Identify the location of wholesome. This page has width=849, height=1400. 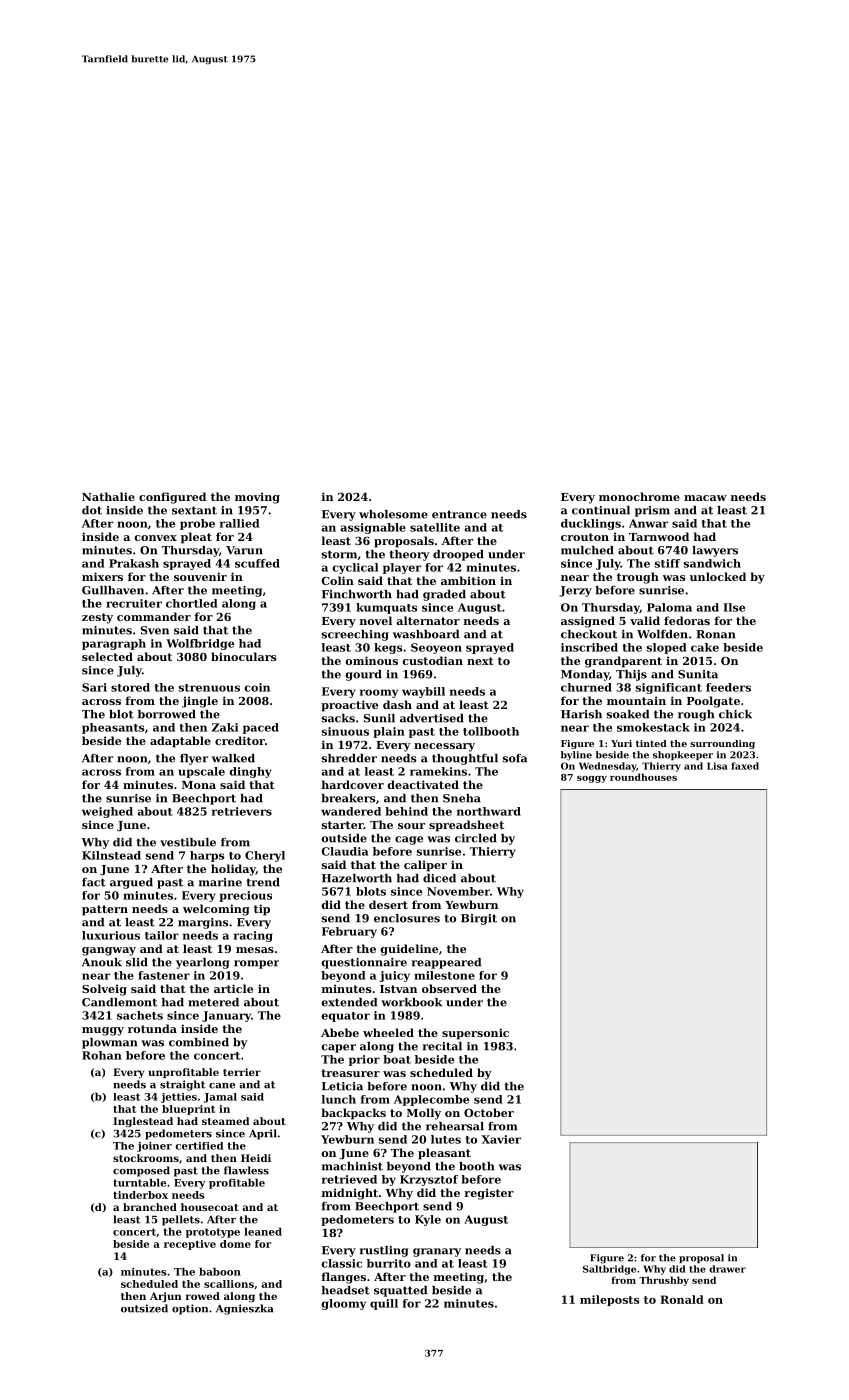
(393, 514).
